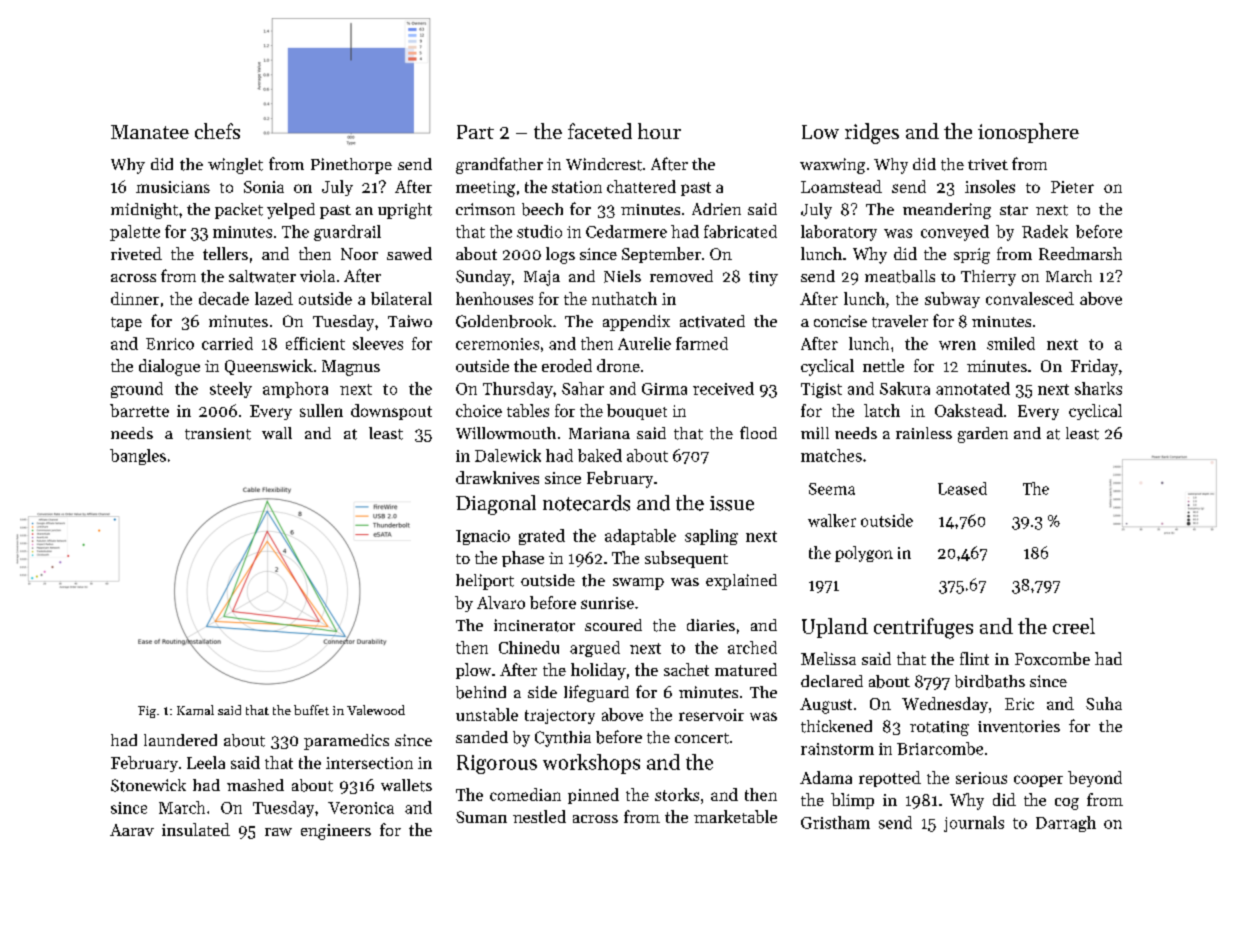 This screenshot has height=952, width=1233. Describe the element at coordinates (401, 298) in the screenshot. I see `bilateral` at that location.
